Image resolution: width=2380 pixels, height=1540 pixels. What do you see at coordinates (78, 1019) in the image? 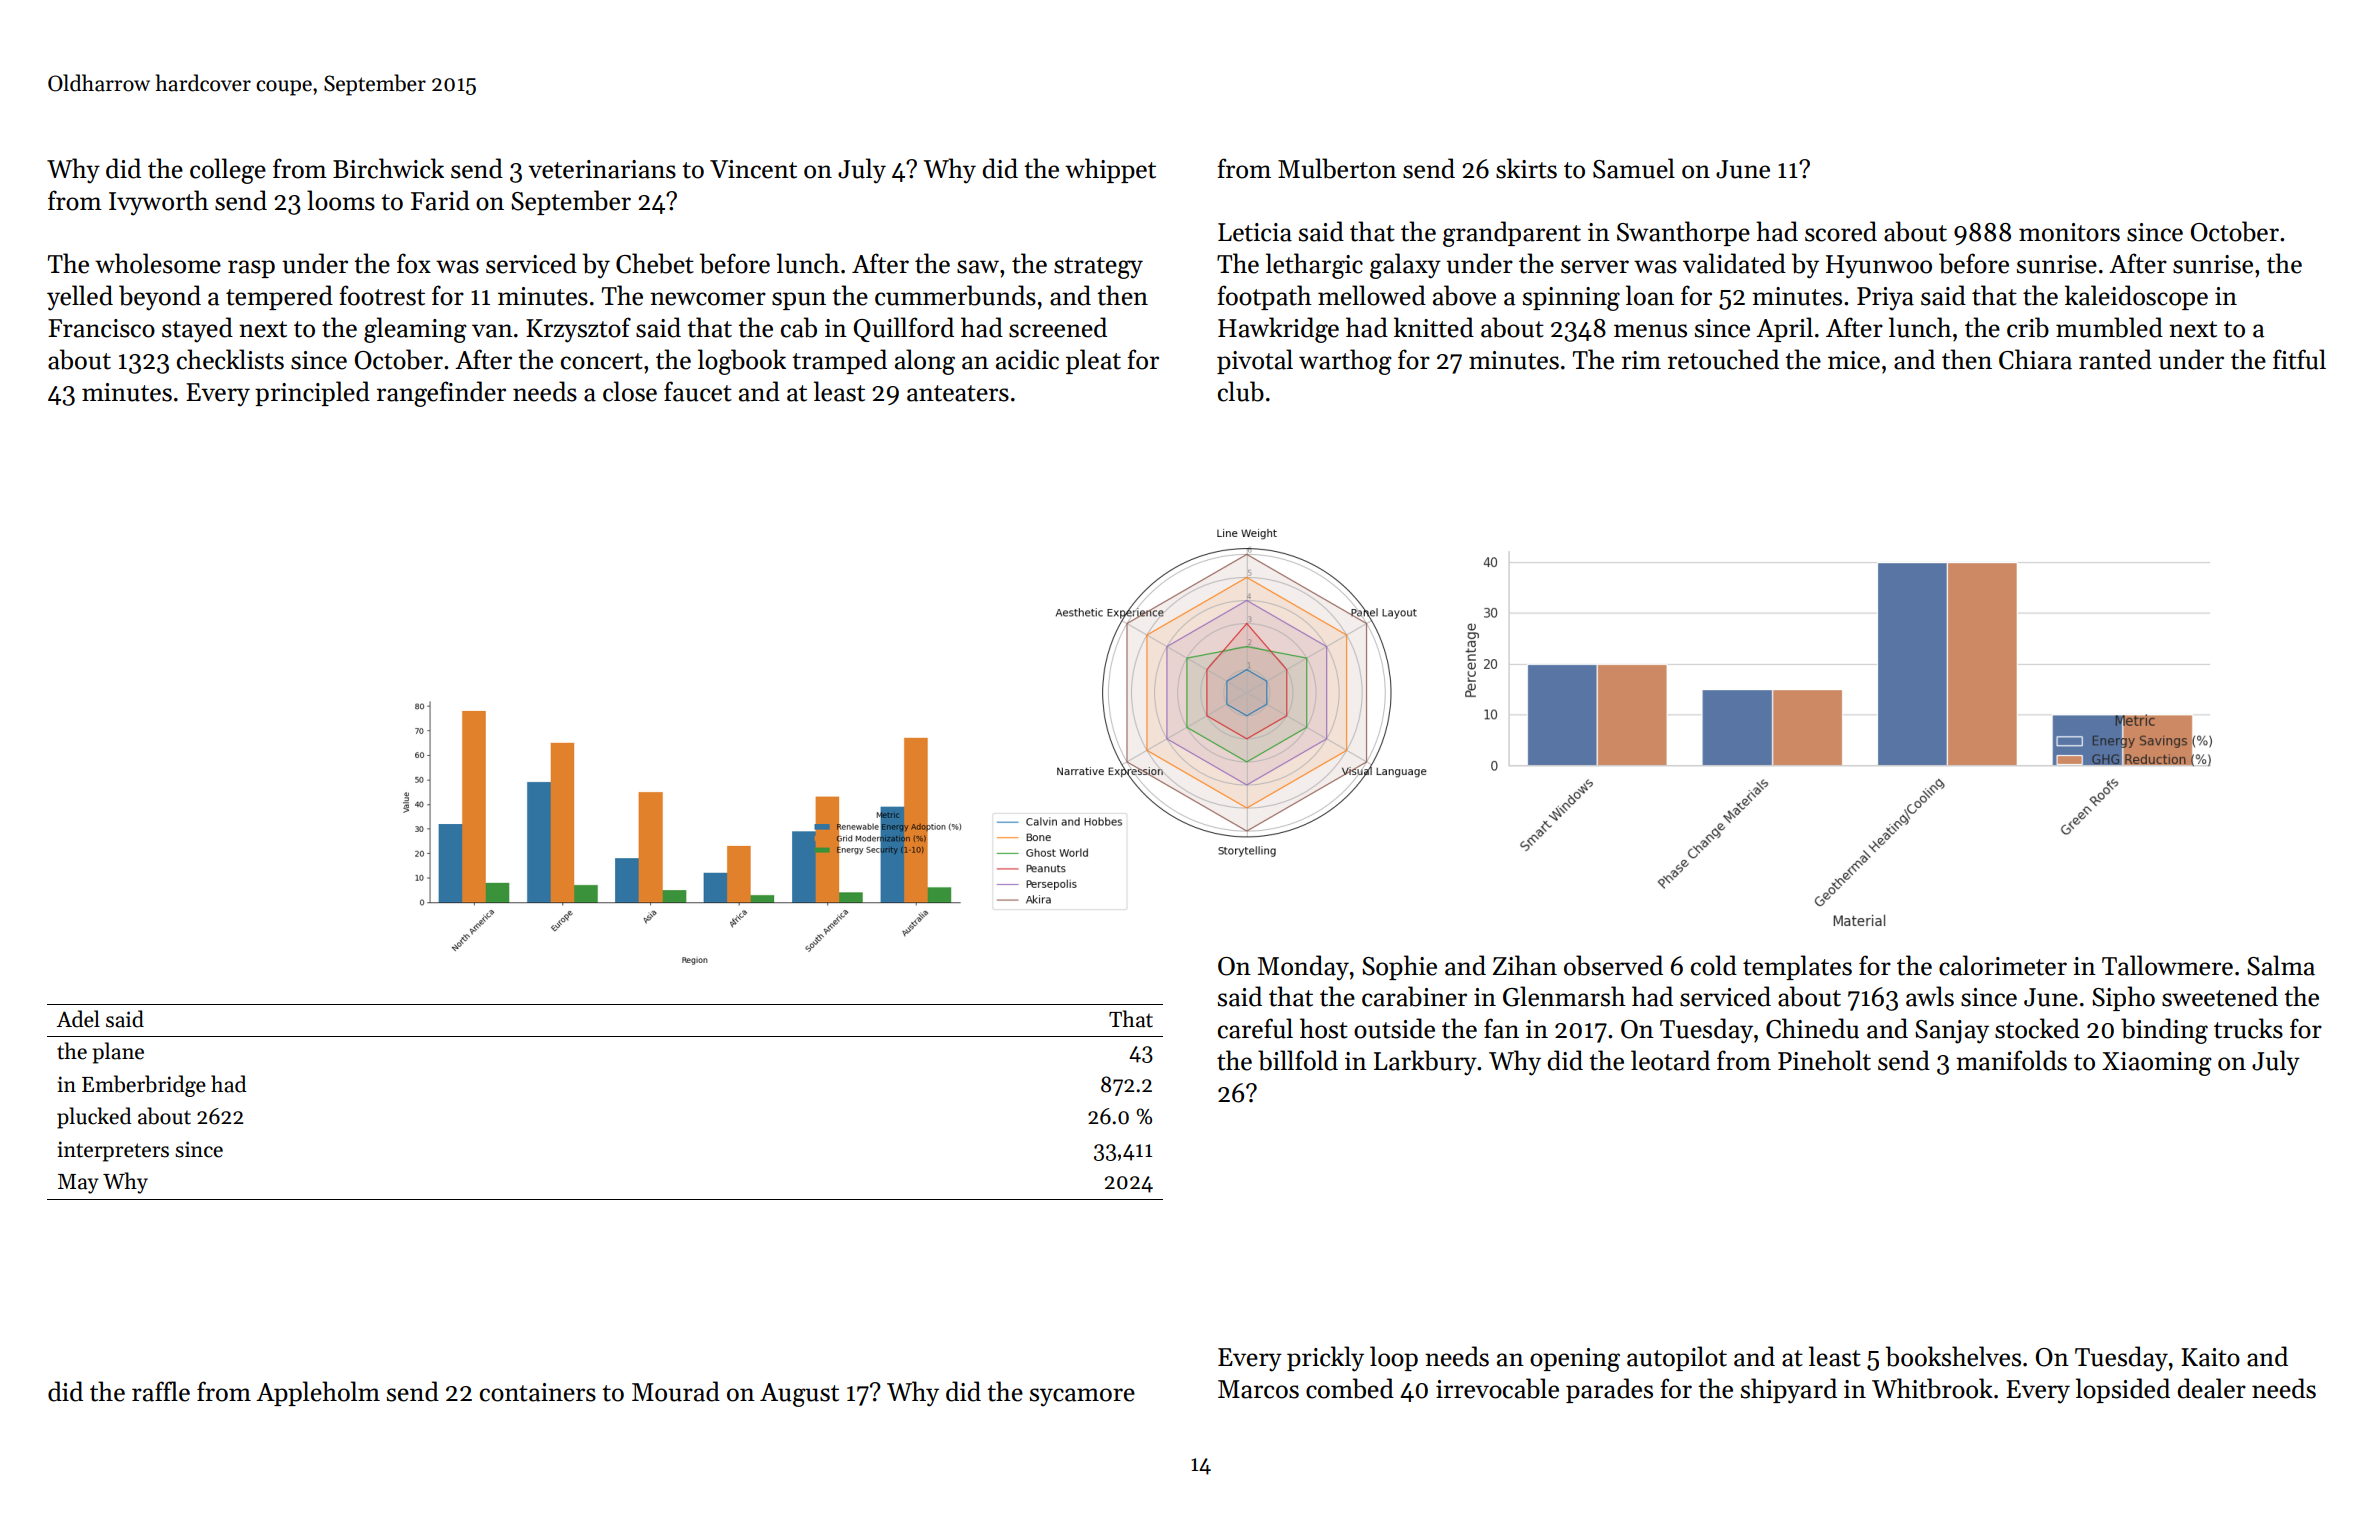
I see `Adel` at bounding box center [78, 1019].
